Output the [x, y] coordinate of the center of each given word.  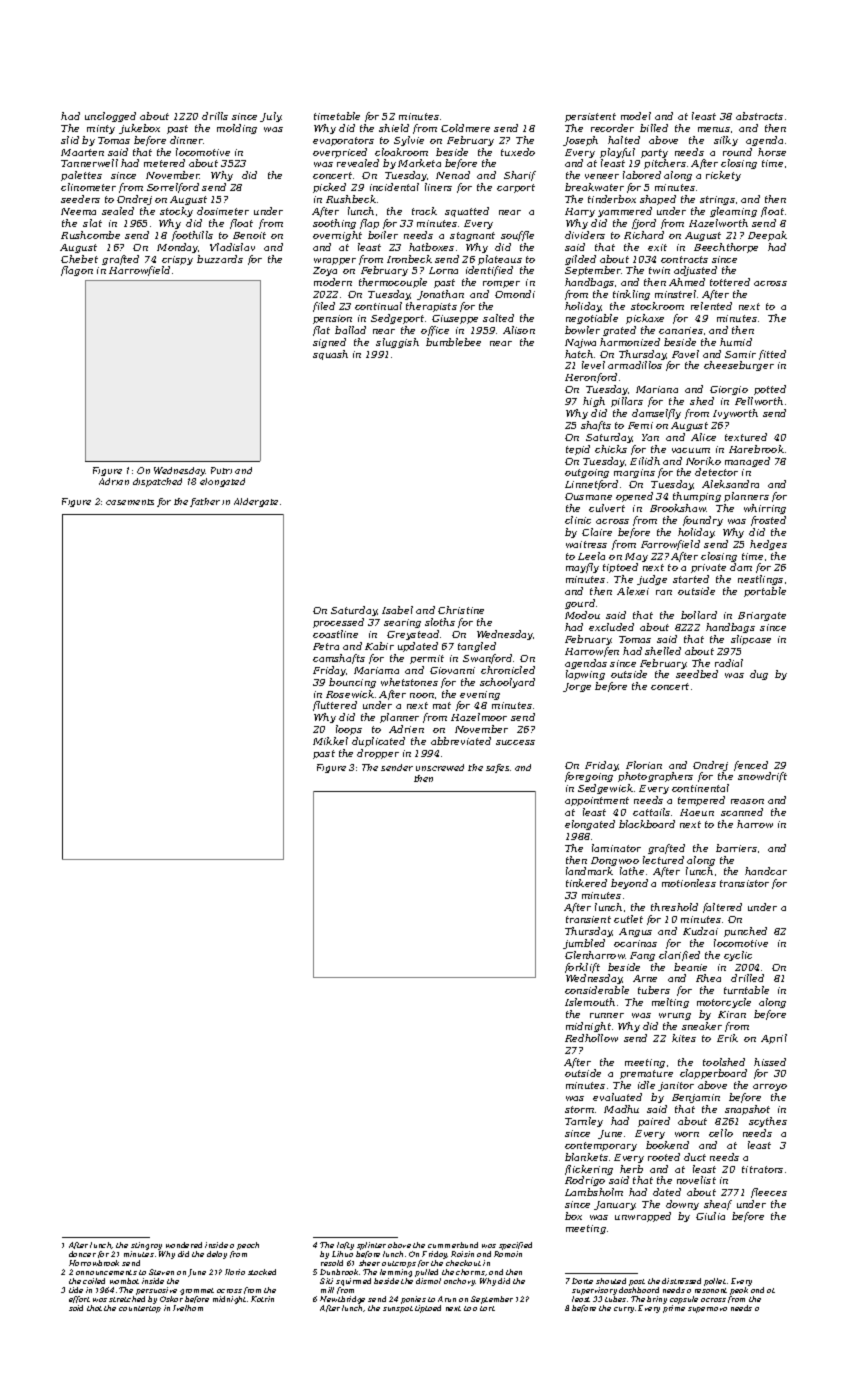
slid [70, 140]
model [636, 116]
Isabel [397, 610]
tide [76, 1290]
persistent [590, 117]
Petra [326, 646]
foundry [703, 521]
